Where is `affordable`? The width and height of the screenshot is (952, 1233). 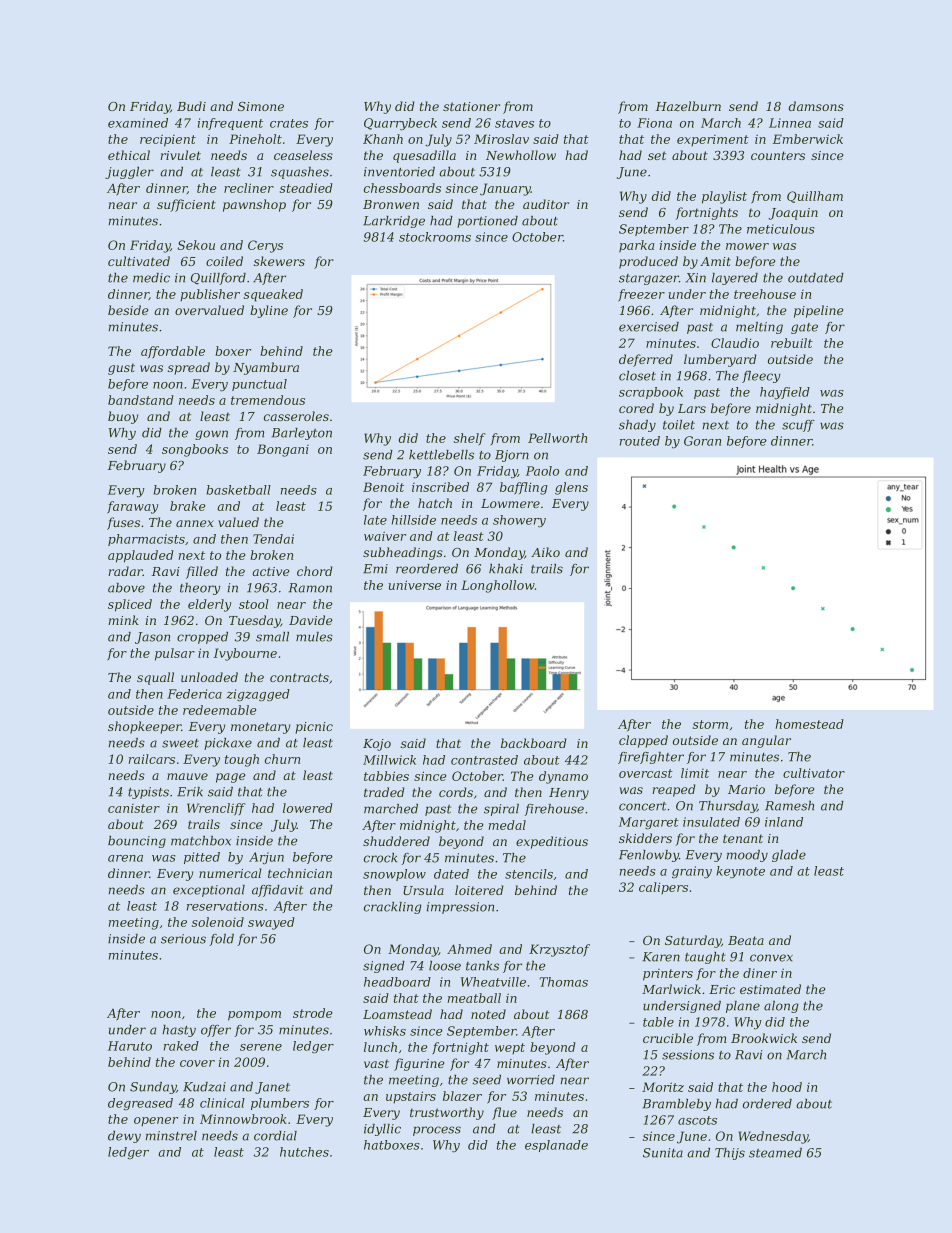 affordable is located at coordinates (173, 352).
